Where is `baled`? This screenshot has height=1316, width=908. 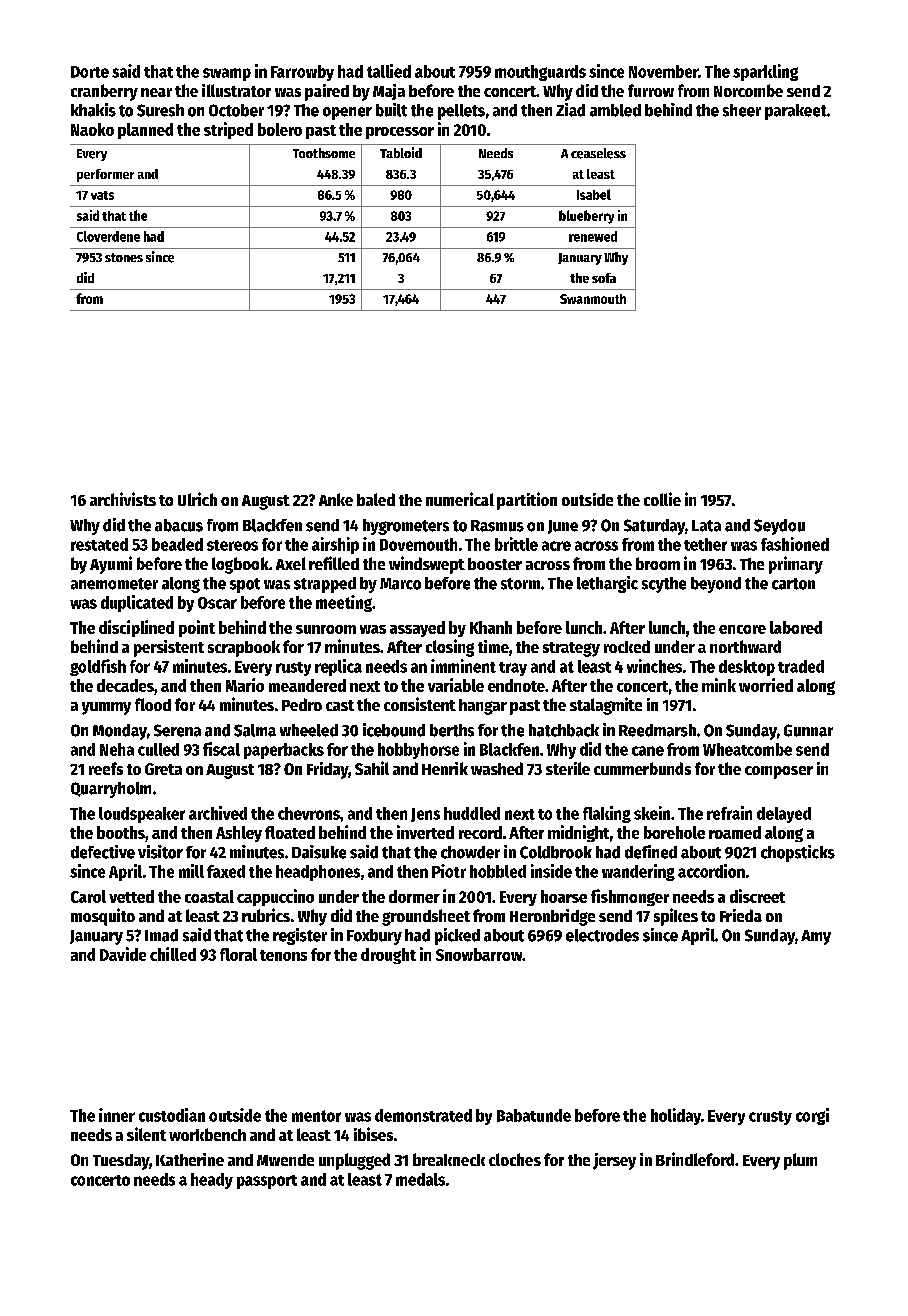 baled is located at coordinates (376, 499).
